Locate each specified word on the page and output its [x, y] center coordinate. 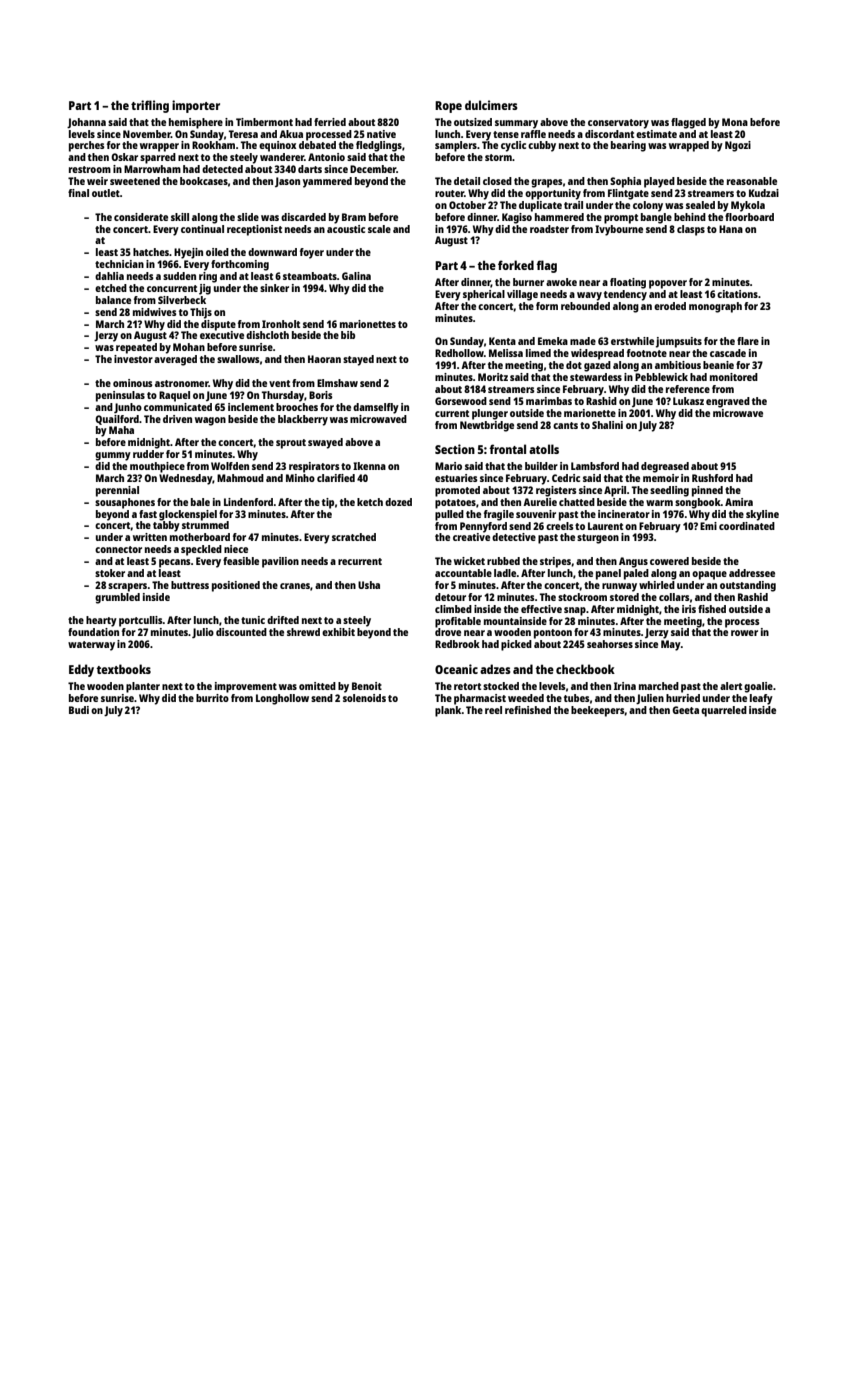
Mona [735, 122]
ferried [330, 122]
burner [528, 282]
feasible [241, 561]
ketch [370, 502]
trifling [150, 106]
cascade [728, 353]
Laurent [605, 526]
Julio [203, 633]
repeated [136, 348]
